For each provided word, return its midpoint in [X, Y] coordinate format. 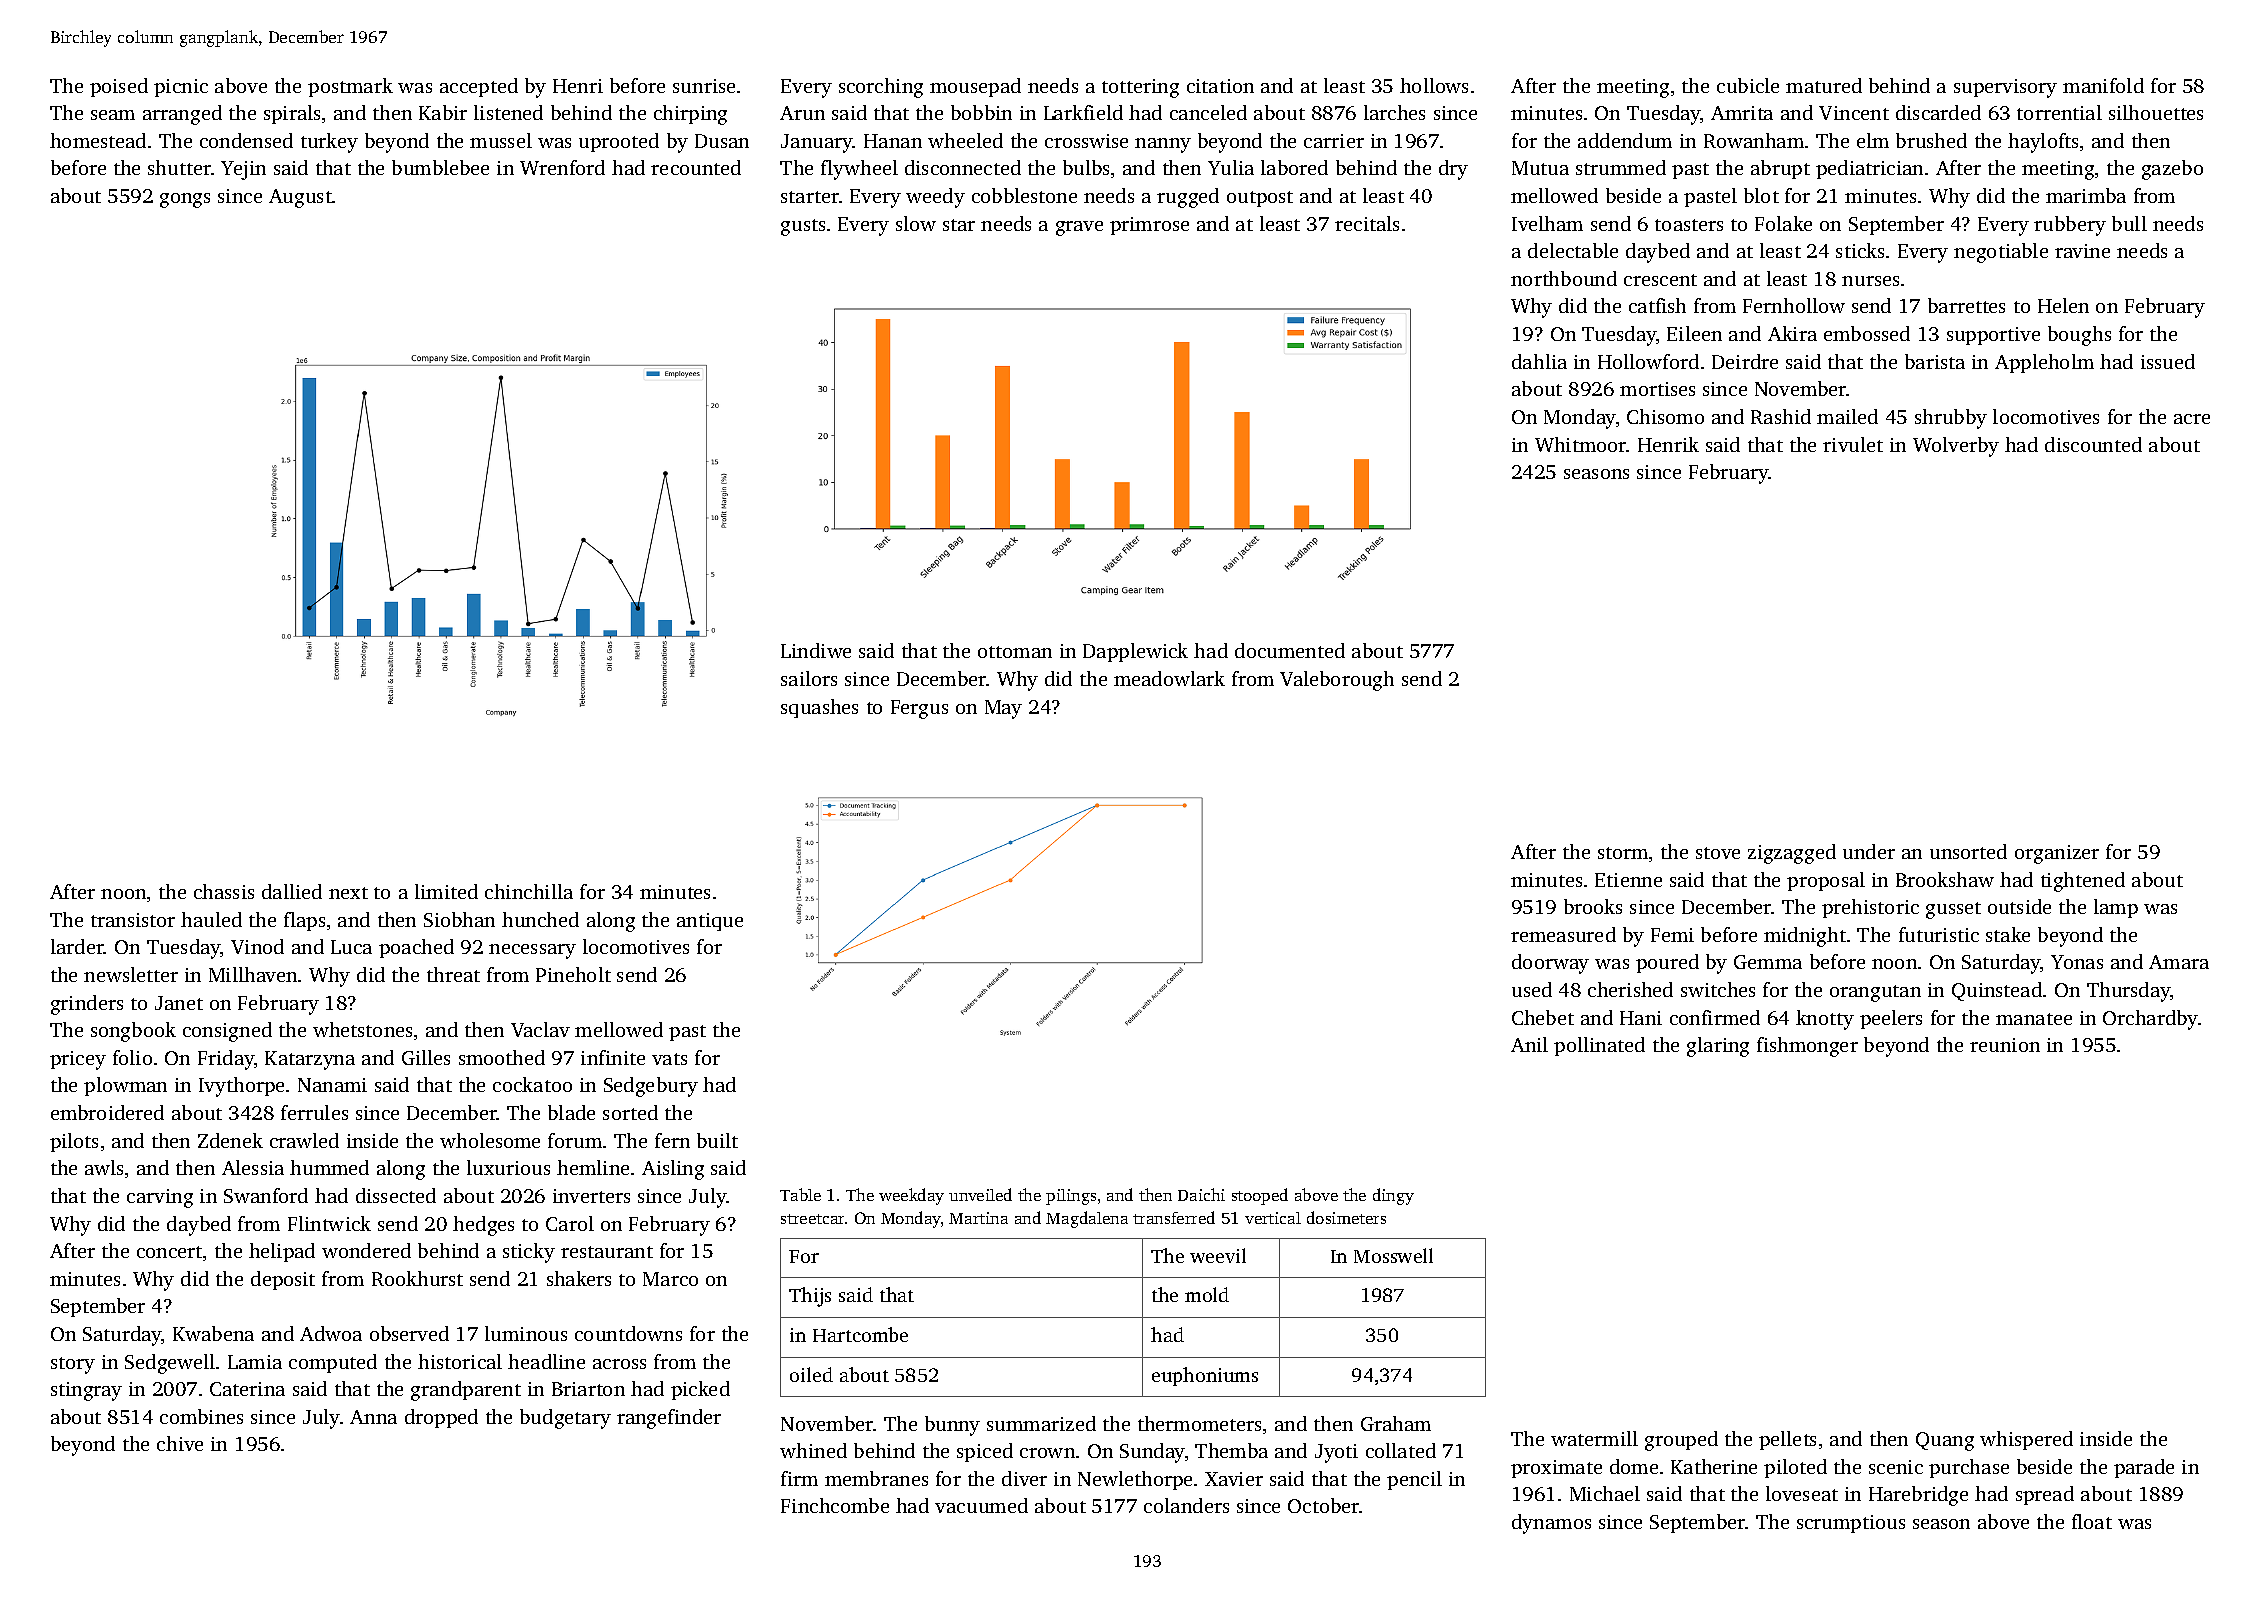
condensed [246, 140]
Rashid [1781, 416]
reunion [2005, 1045]
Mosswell [1393, 1255]
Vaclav [540, 1029]
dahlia [1539, 361]
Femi [1672, 935]
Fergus [919, 709]
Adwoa [331, 1333]
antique [710, 922]
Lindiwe [816, 650]
